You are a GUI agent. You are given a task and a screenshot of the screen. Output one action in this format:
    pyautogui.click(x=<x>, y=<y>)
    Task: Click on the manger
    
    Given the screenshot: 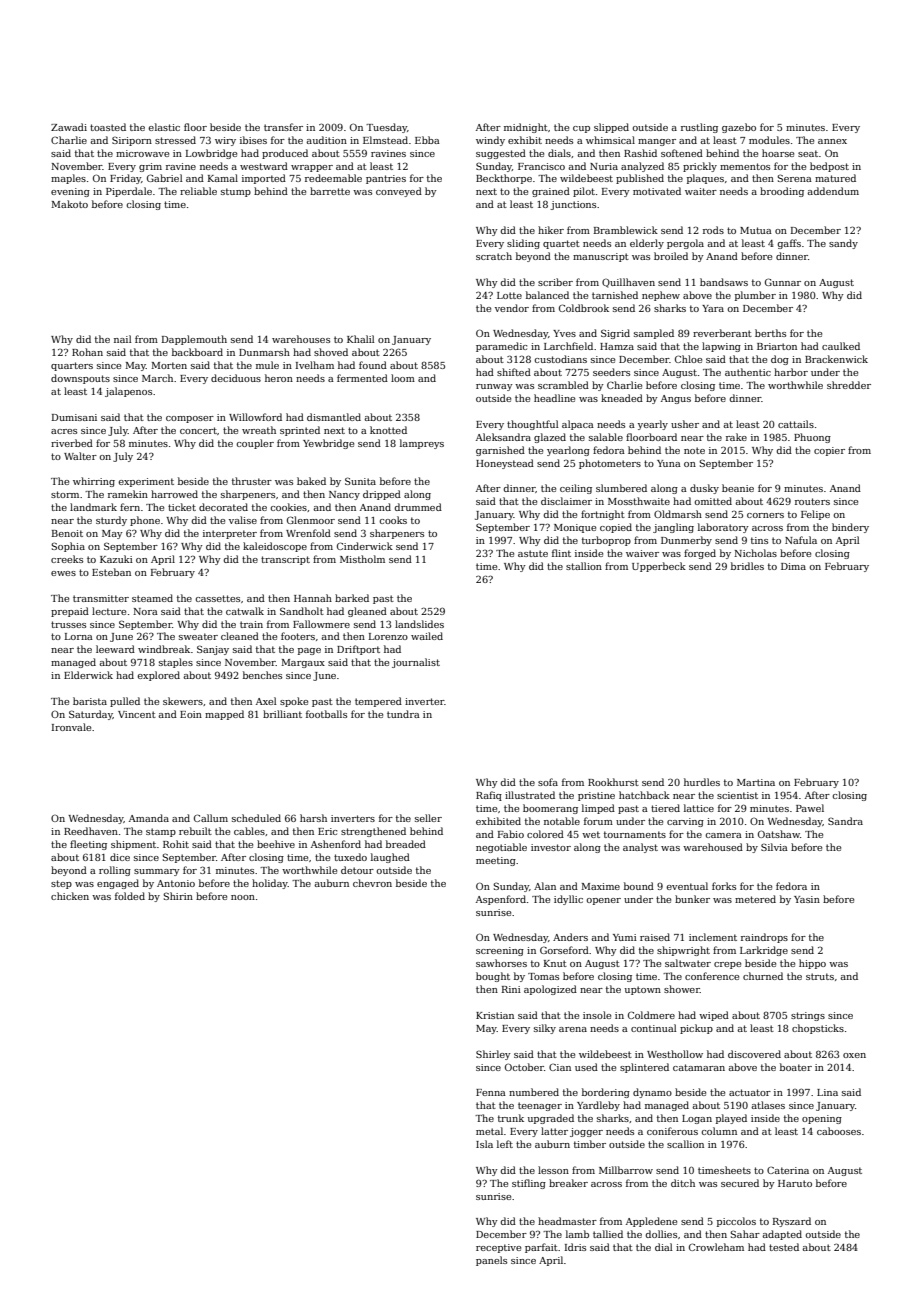 What is the action you would take?
    pyautogui.click(x=657, y=142)
